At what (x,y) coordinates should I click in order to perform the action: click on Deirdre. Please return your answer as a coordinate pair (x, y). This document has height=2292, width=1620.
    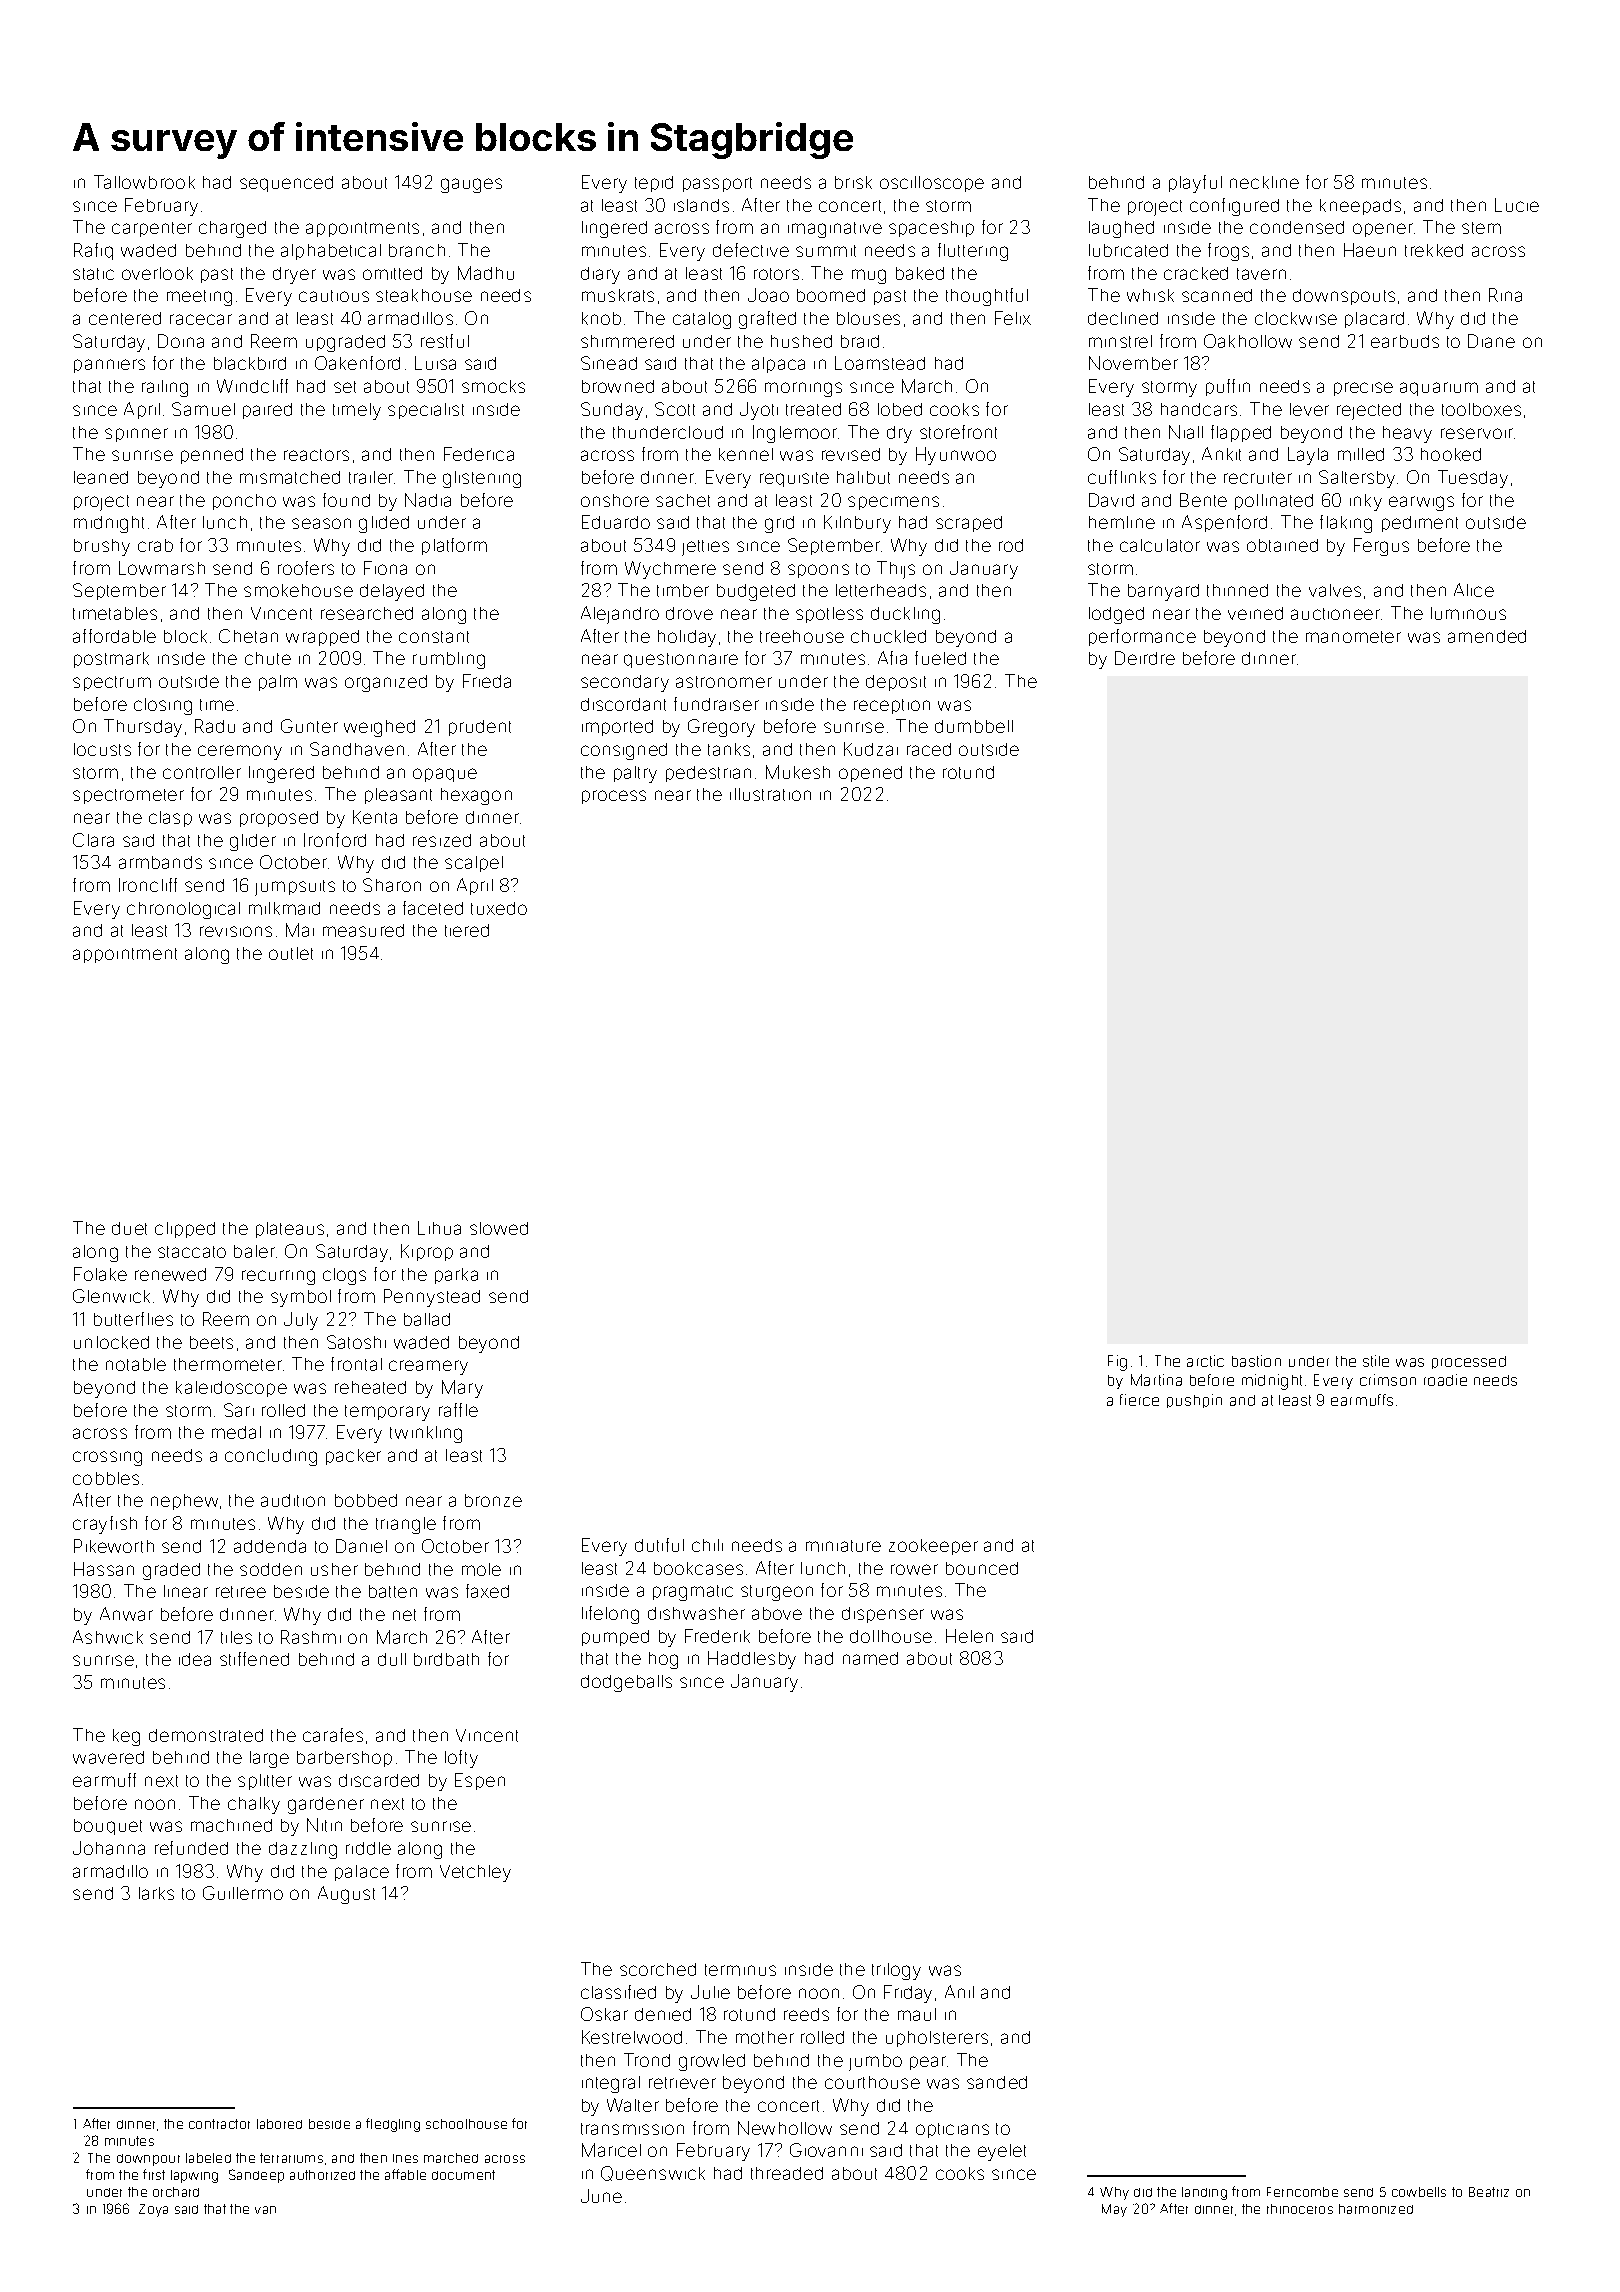
    Looking at the image, I should click on (1145, 658).
